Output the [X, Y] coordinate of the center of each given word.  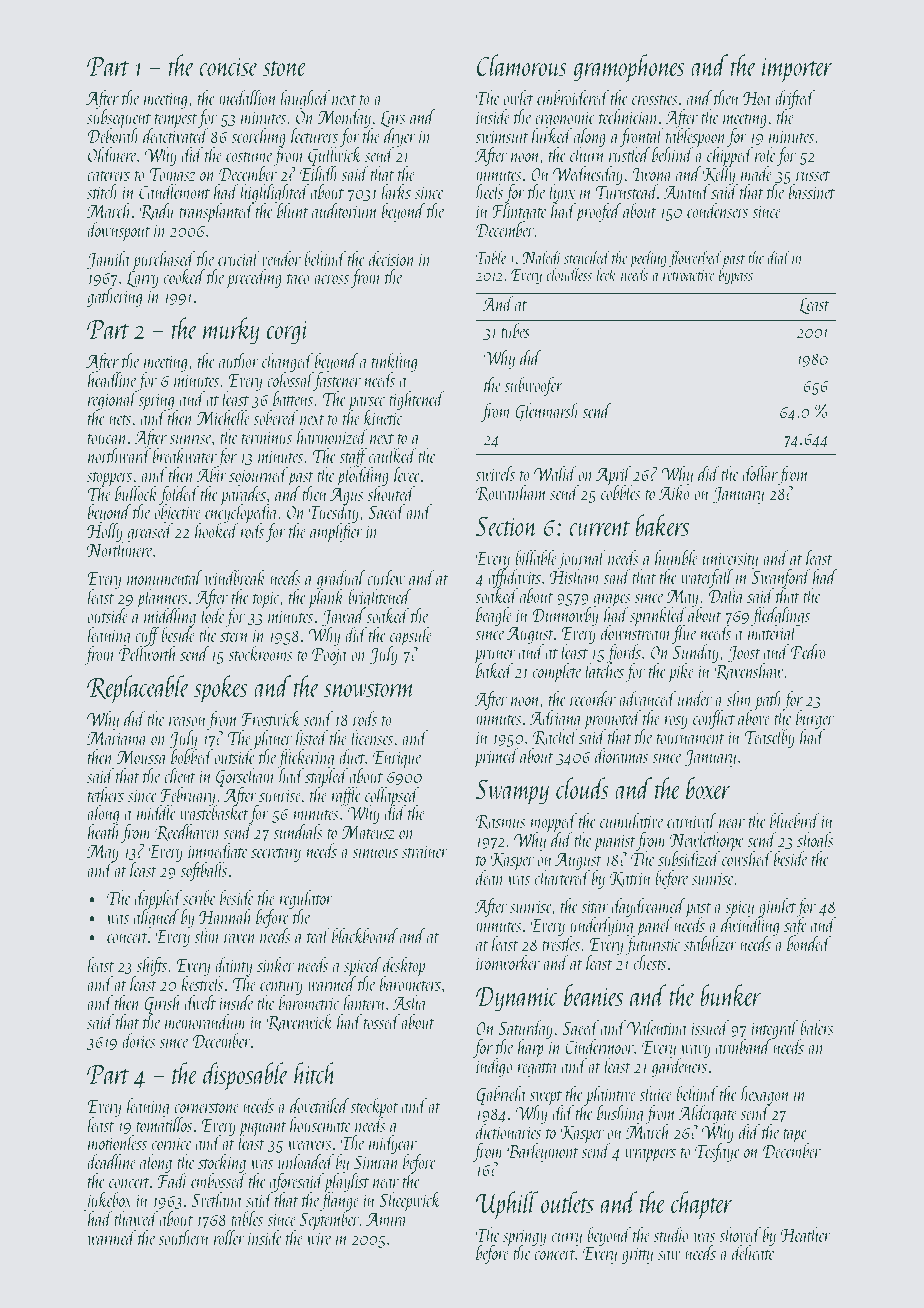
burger [815, 720]
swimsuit [501, 136]
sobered [275, 417]
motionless [117, 1142]
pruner [495, 657]
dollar [760, 473]
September [330, 1220]
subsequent [120, 119]
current [600, 528]
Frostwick [271, 718]
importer [797, 70]
